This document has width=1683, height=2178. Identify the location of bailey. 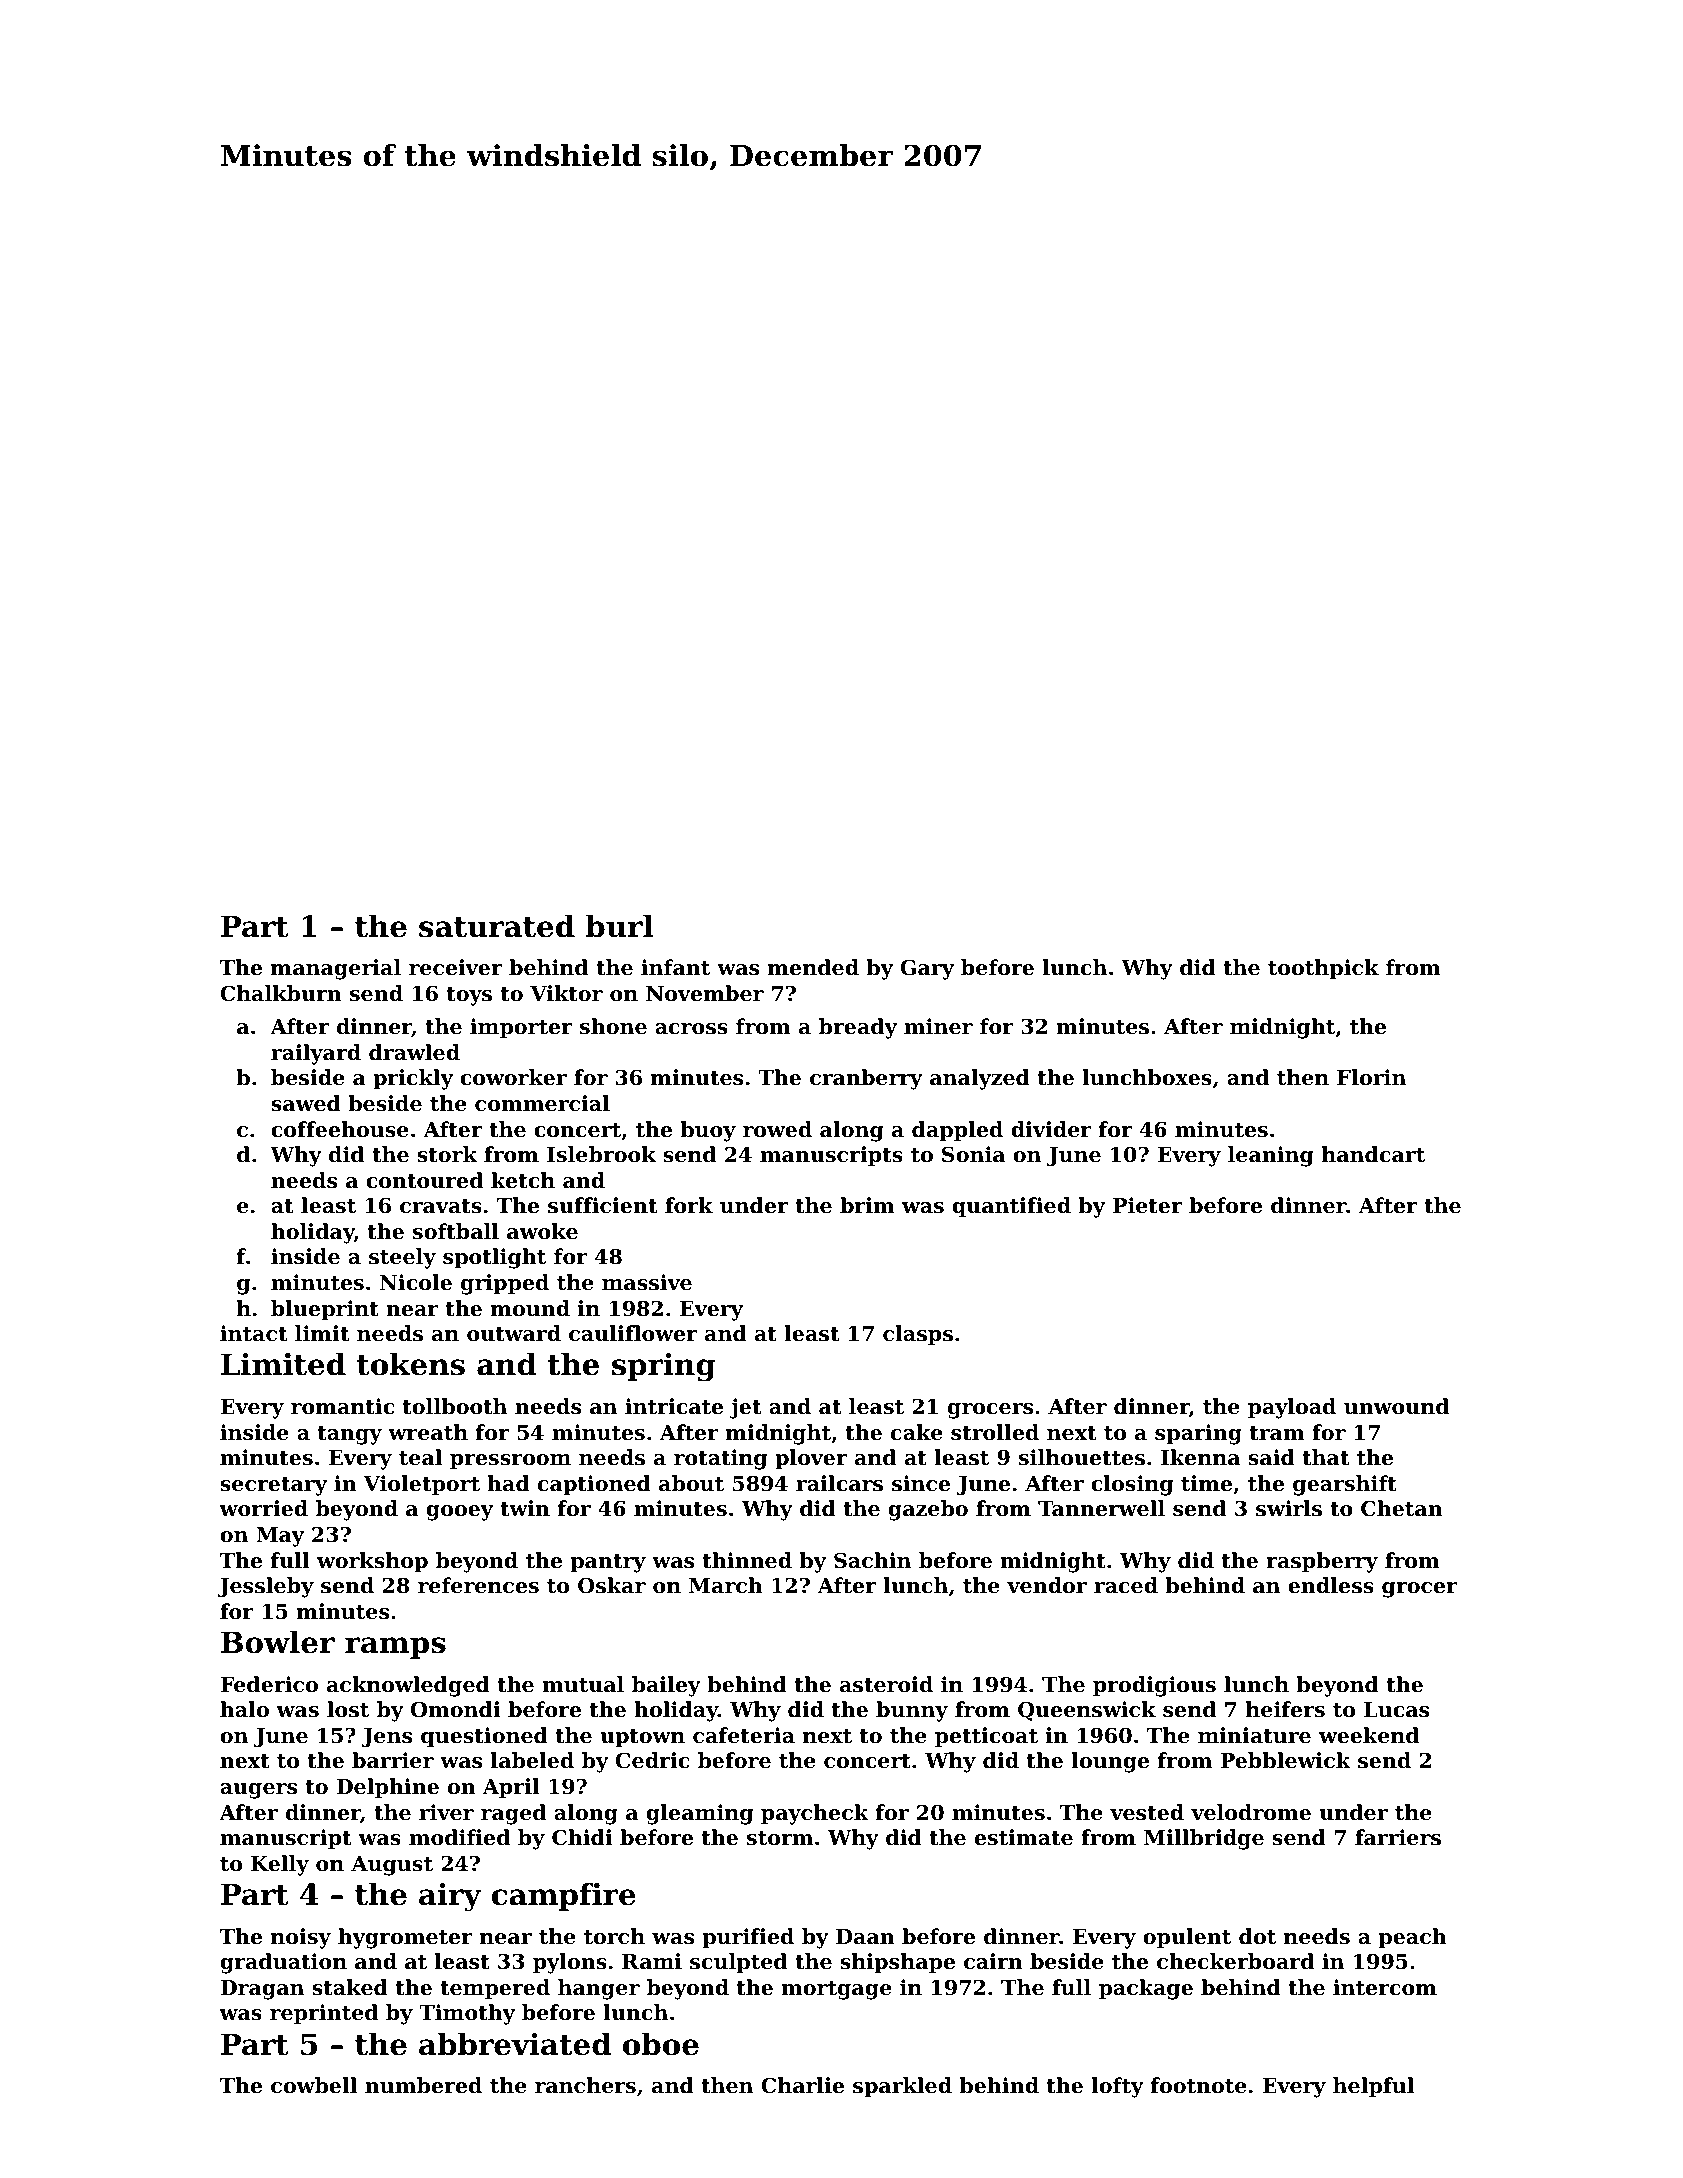
(666, 1686).
